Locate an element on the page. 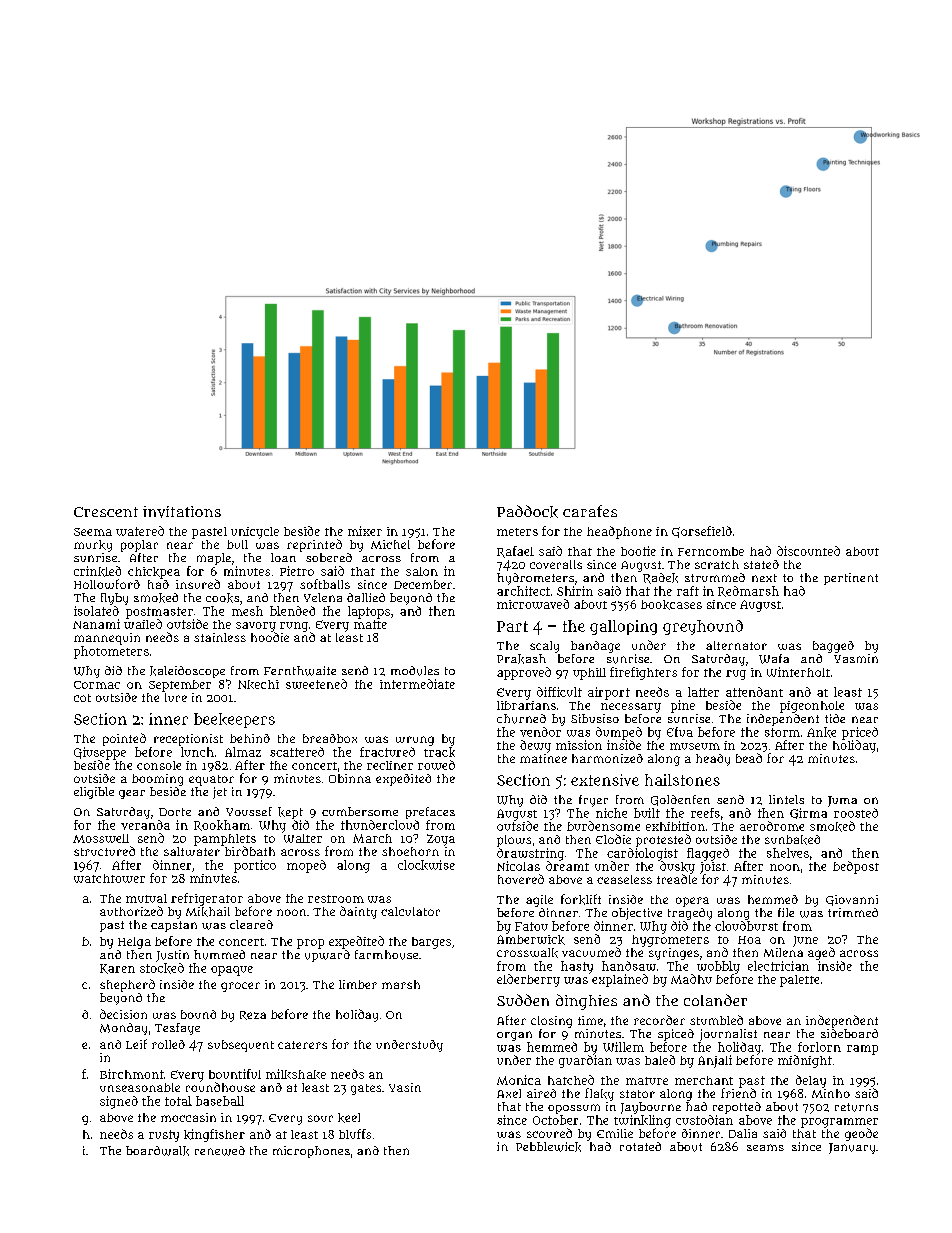  caterers is located at coordinates (302, 1045).
